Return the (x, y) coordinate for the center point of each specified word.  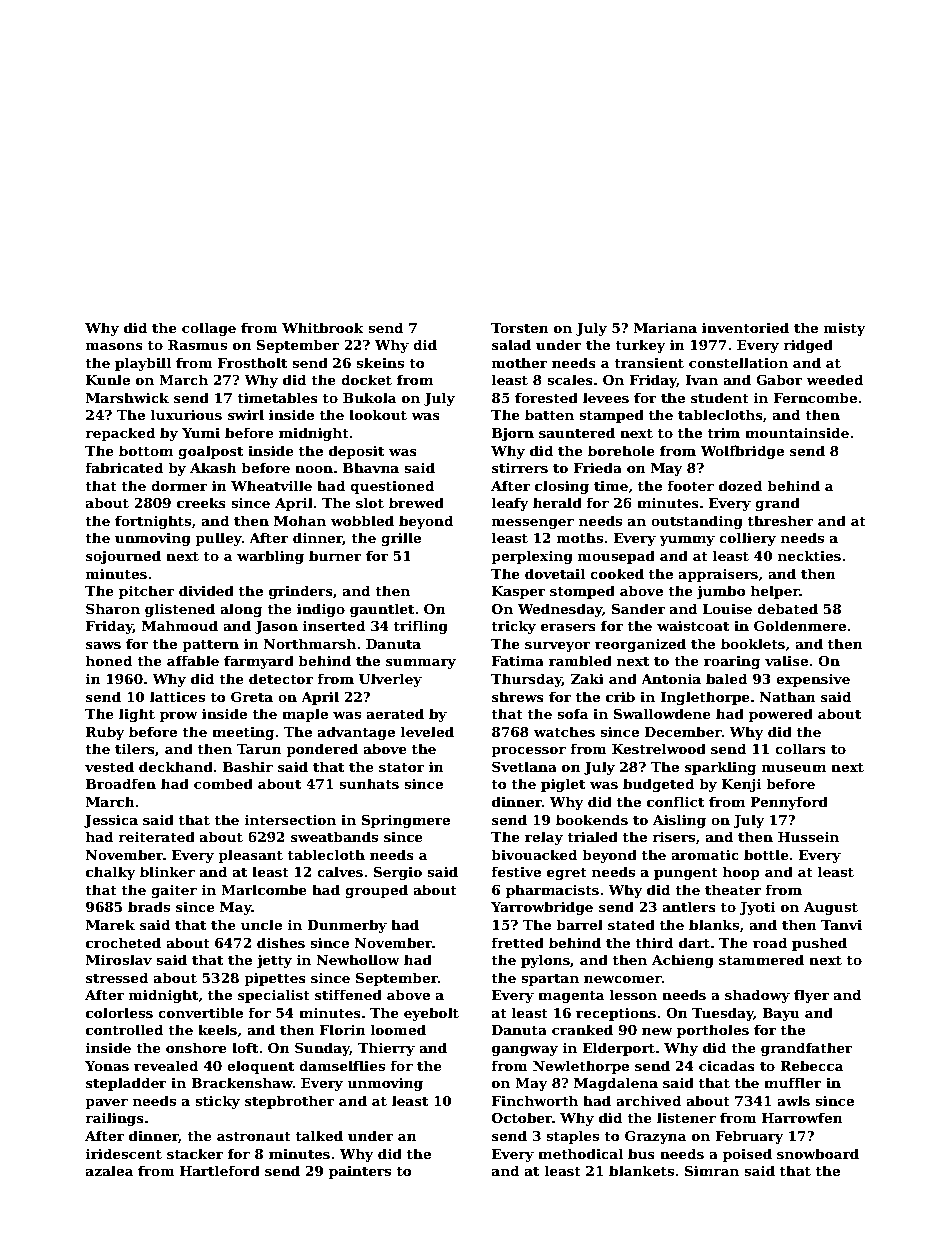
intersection (290, 820)
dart (694, 942)
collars (800, 748)
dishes (281, 942)
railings (114, 1119)
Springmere (406, 821)
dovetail (555, 573)
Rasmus (197, 345)
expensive (813, 680)
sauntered (577, 432)
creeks (201, 502)
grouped (376, 891)
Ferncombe (815, 397)
